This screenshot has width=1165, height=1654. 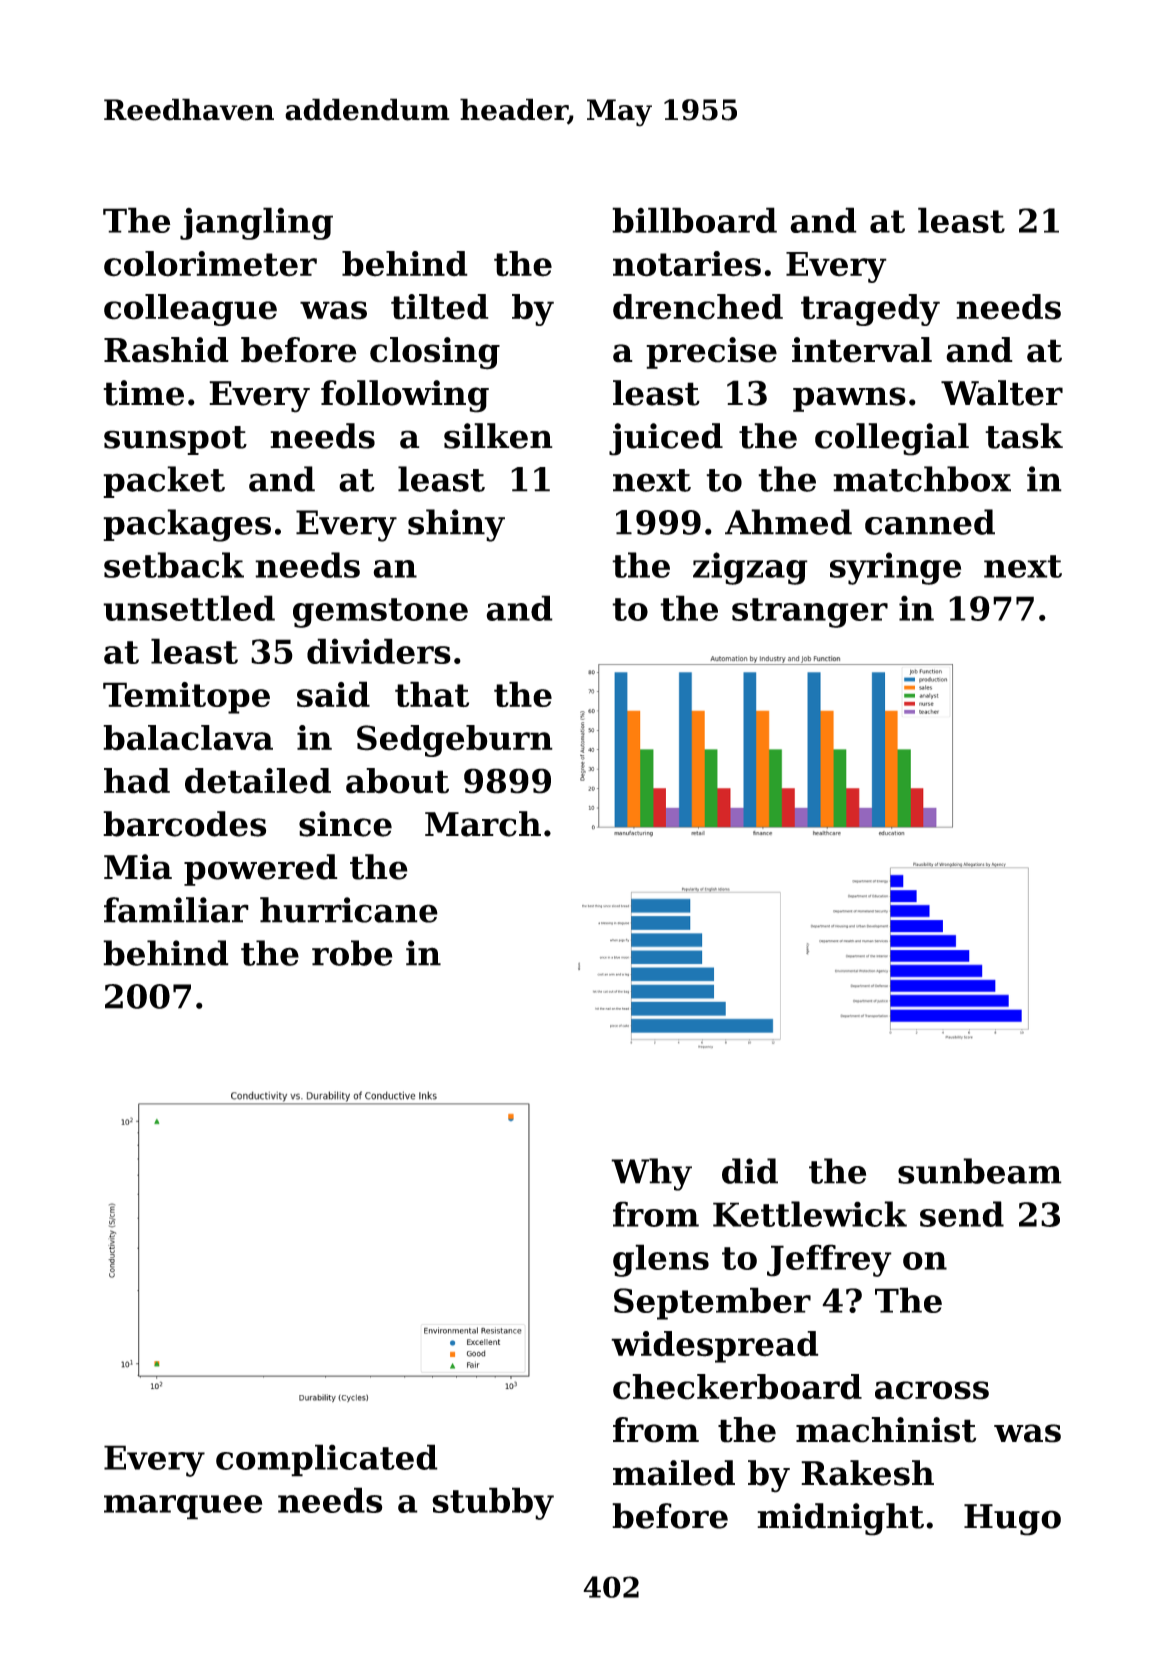 I want to click on sunbeam, so click(x=980, y=1171).
